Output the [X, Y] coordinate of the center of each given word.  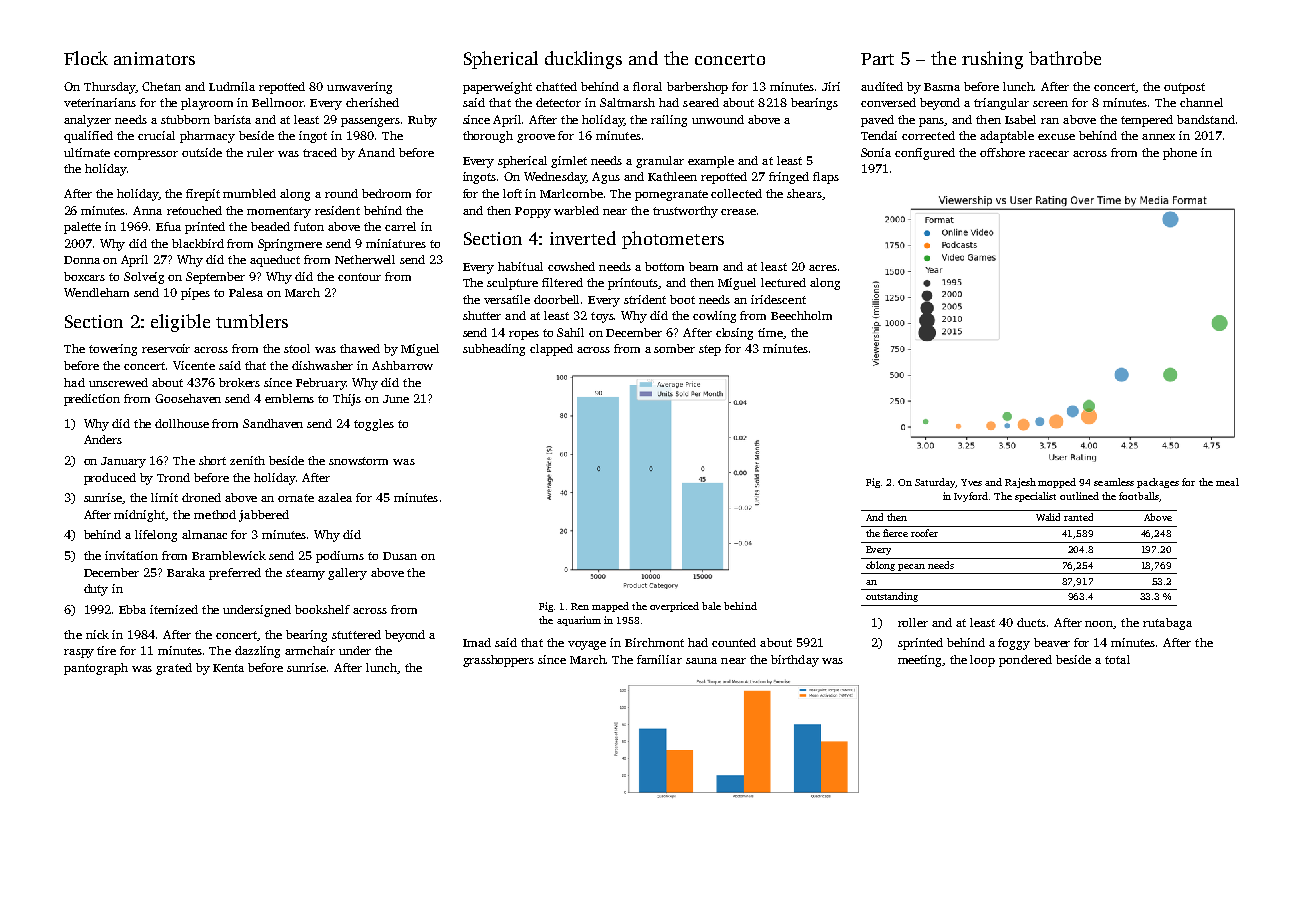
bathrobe [1065, 58]
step [710, 350]
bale [711, 606]
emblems [289, 398]
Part [877, 59]
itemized [174, 609]
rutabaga [1167, 624]
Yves [971, 482]
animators [154, 58]
